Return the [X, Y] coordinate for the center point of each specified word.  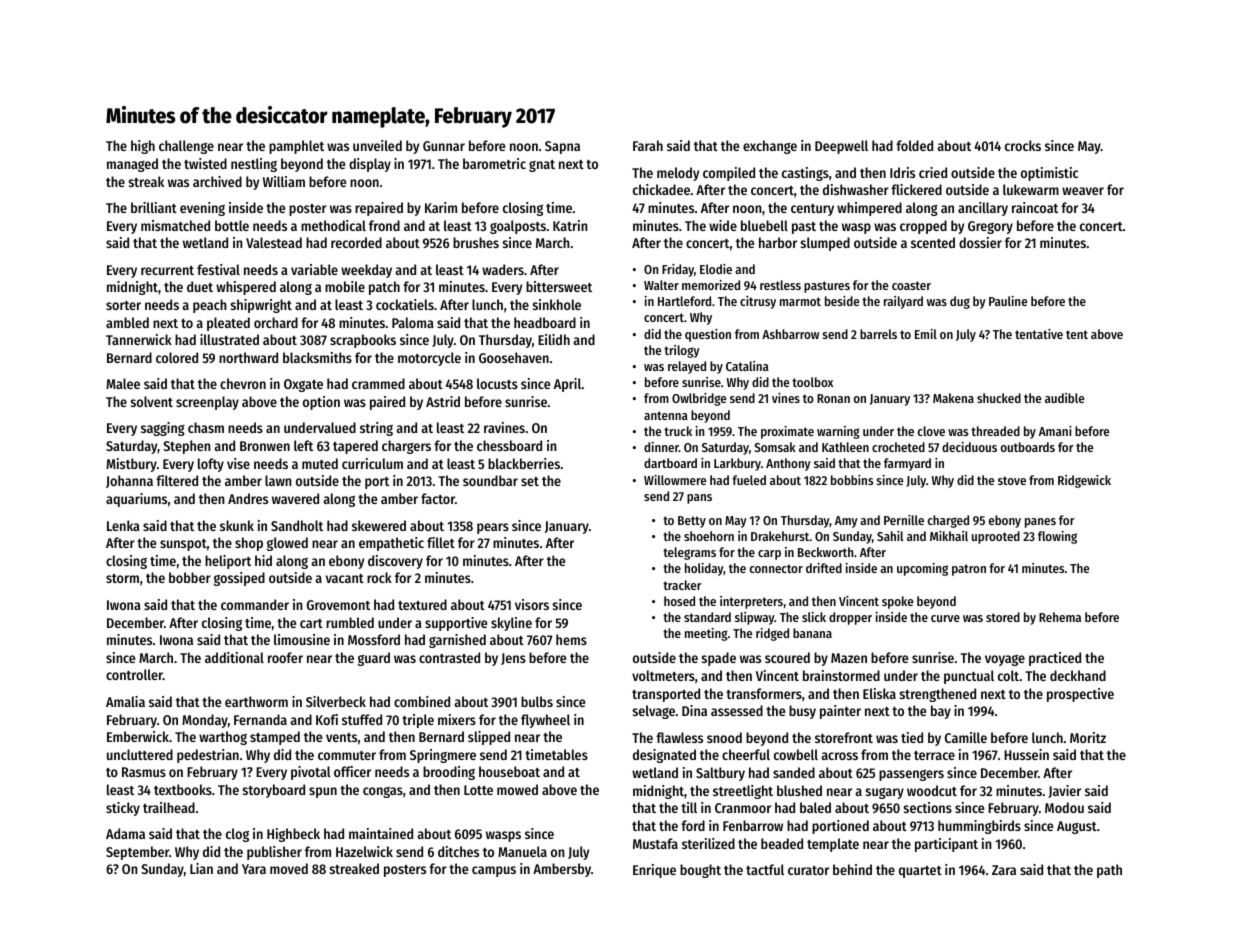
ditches [458, 851]
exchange [770, 147]
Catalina [747, 366]
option [321, 403]
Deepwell [841, 147]
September [137, 853]
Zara [1004, 870]
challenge [186, 147]
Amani [1055, 431]
